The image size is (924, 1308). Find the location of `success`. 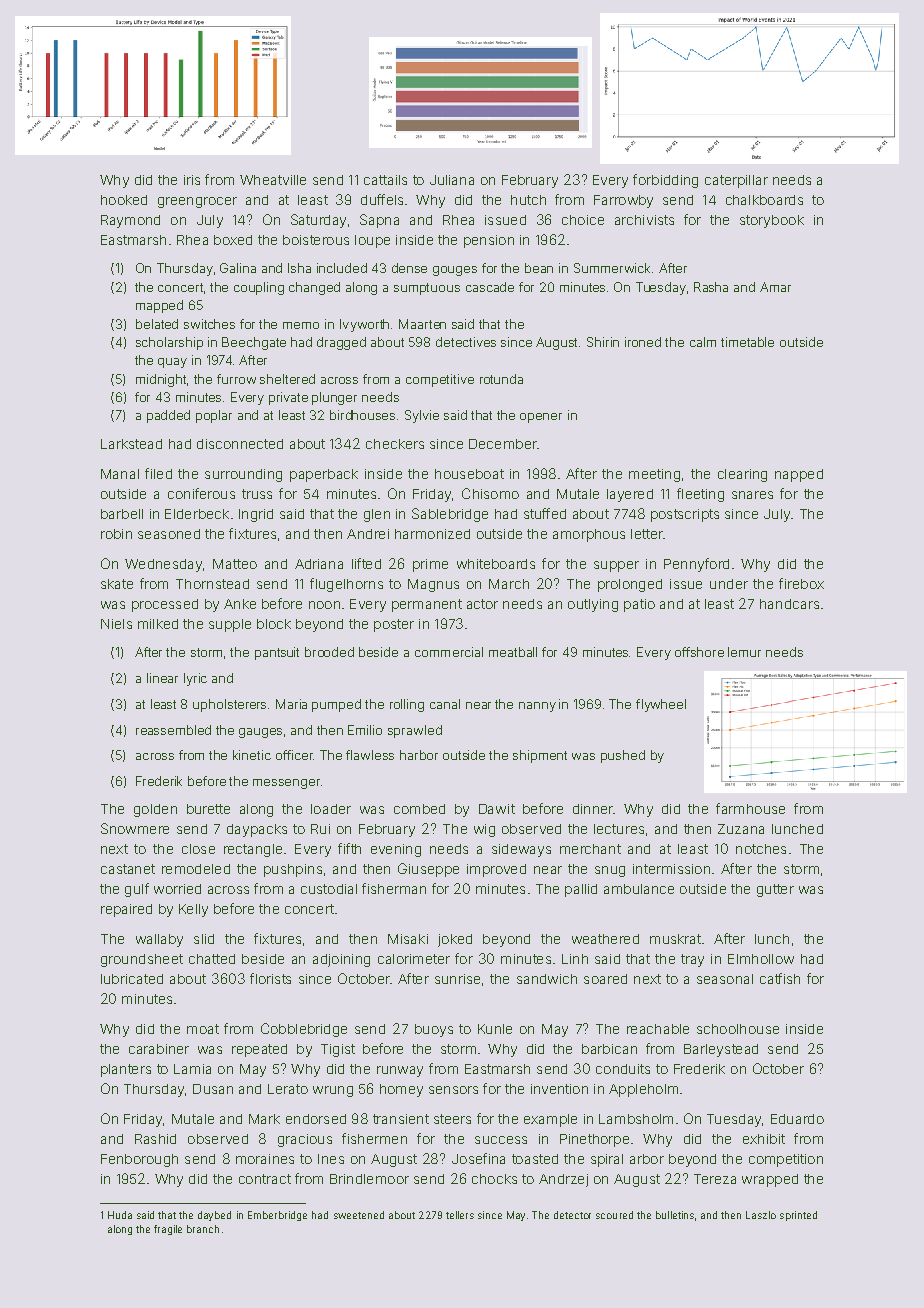

success is located at coordinates (501, 1140).
